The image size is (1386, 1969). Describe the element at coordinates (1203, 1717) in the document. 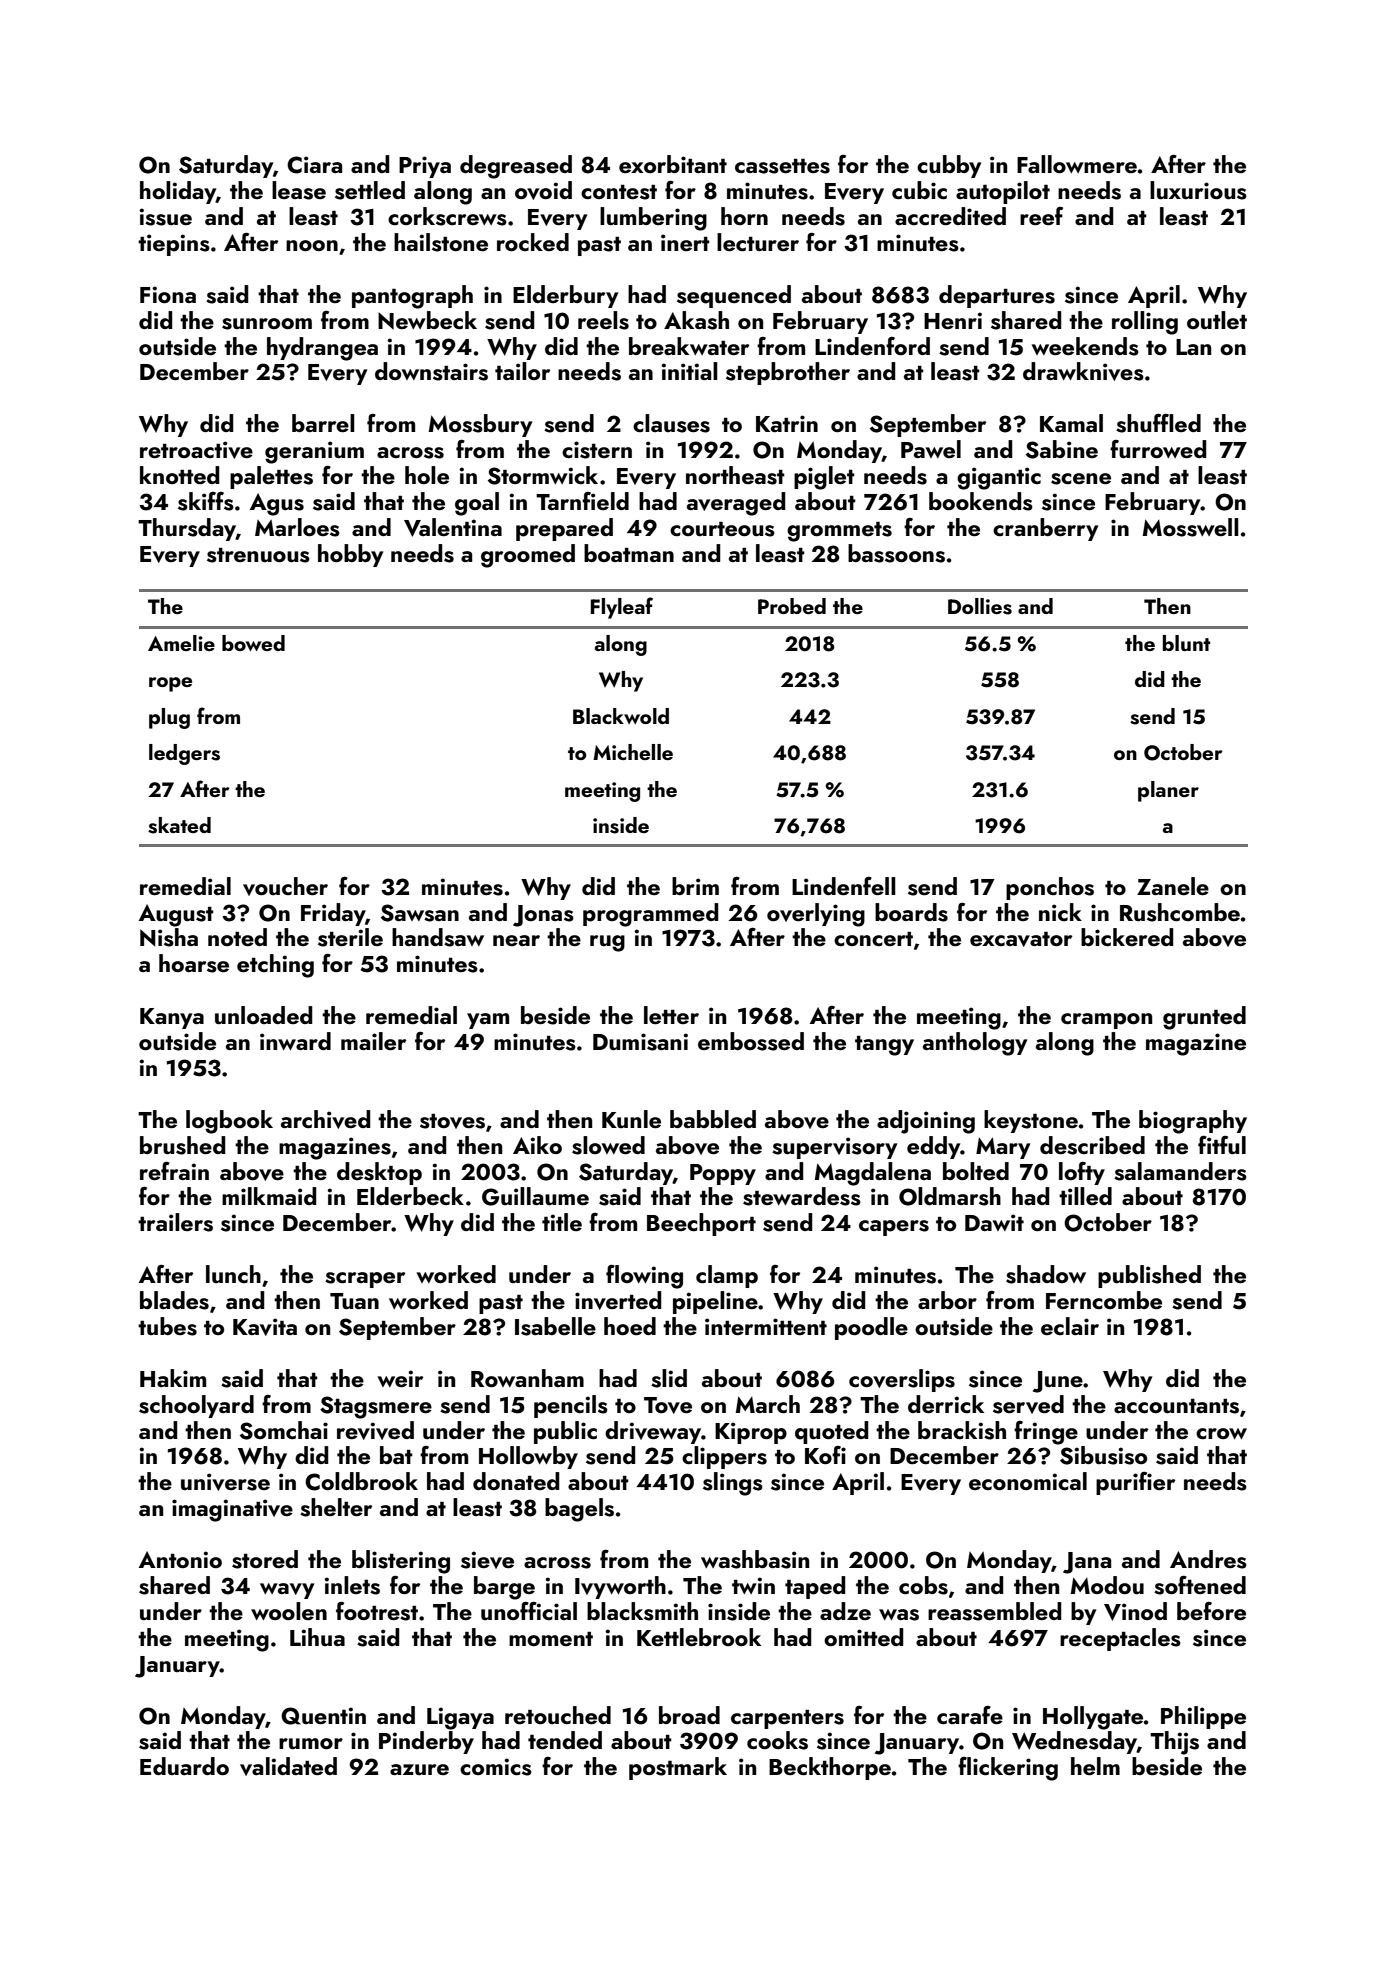

I see `Philippe` at that location.
